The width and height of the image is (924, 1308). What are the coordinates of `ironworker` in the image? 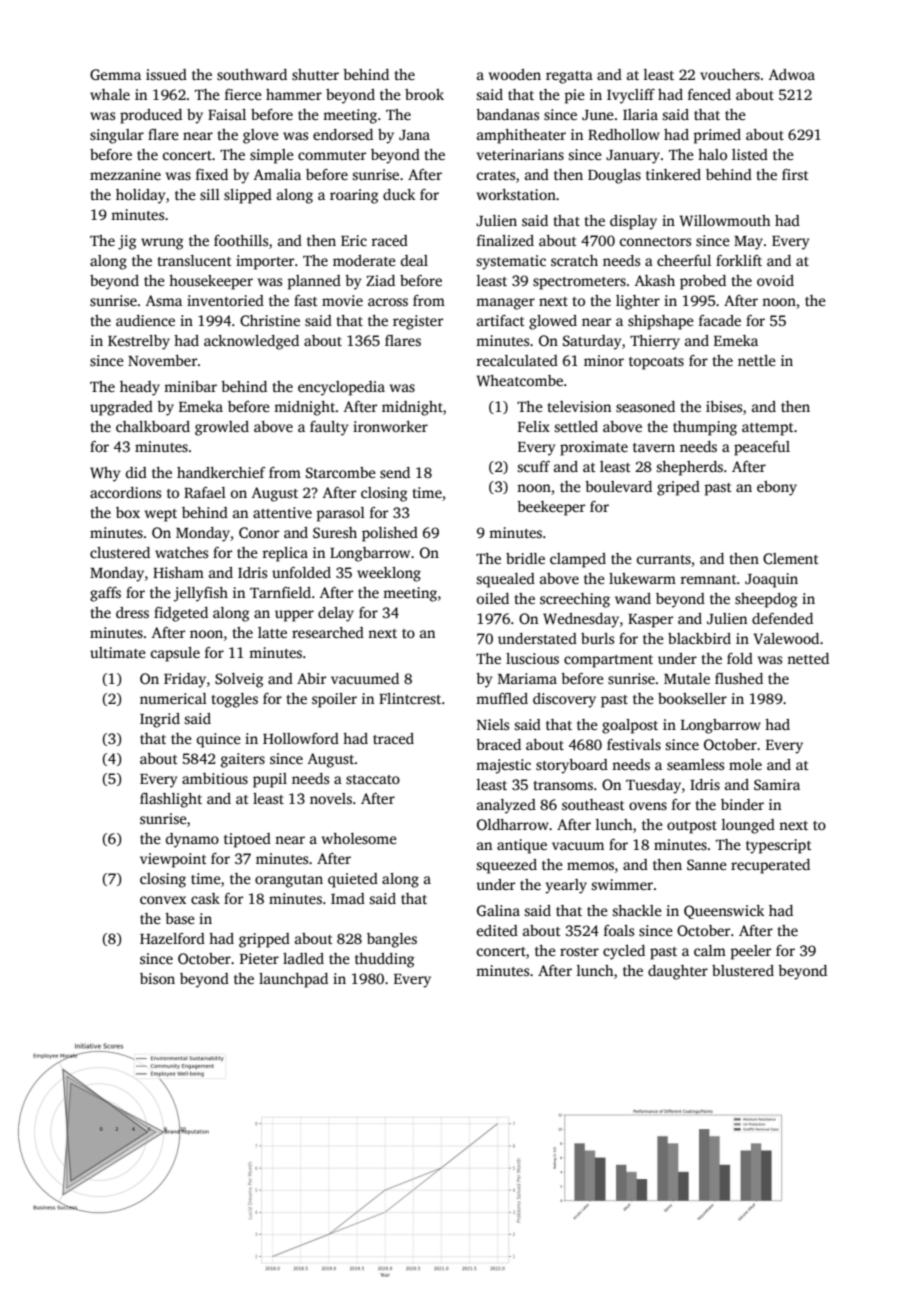 It's located at (390, 426).
